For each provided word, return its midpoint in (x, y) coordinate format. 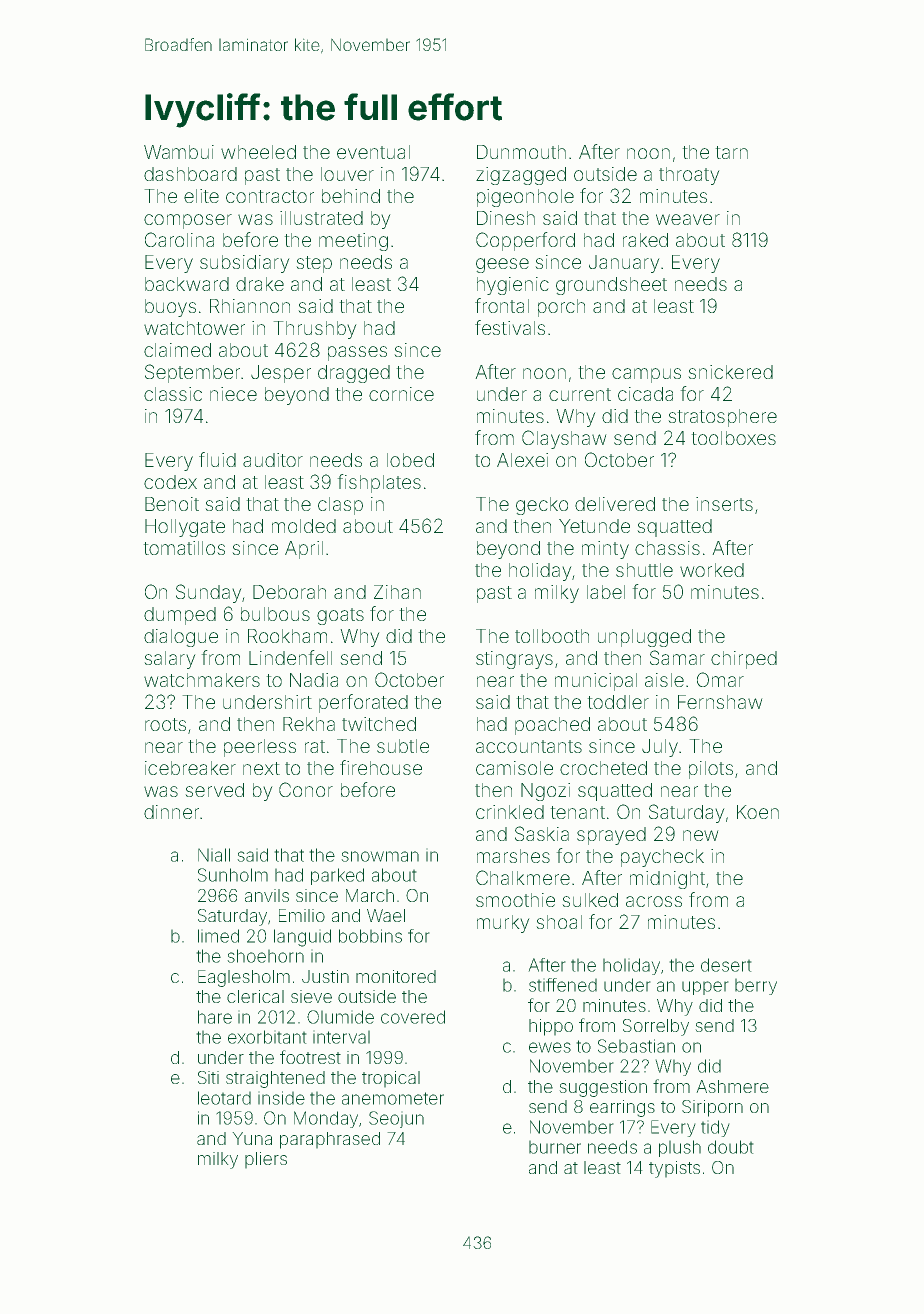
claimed (177, 350)
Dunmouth (521, 152)
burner (555, 1147)
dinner (171, 812)
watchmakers (202, 680)
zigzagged (521, 176)
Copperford (525, 241)
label (606, 592)
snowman (380, 856)
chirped (744, 660)
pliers (266, 1160)
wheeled (258, 152)
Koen (758, 812)
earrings (622, 1108)
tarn (731, 152)
